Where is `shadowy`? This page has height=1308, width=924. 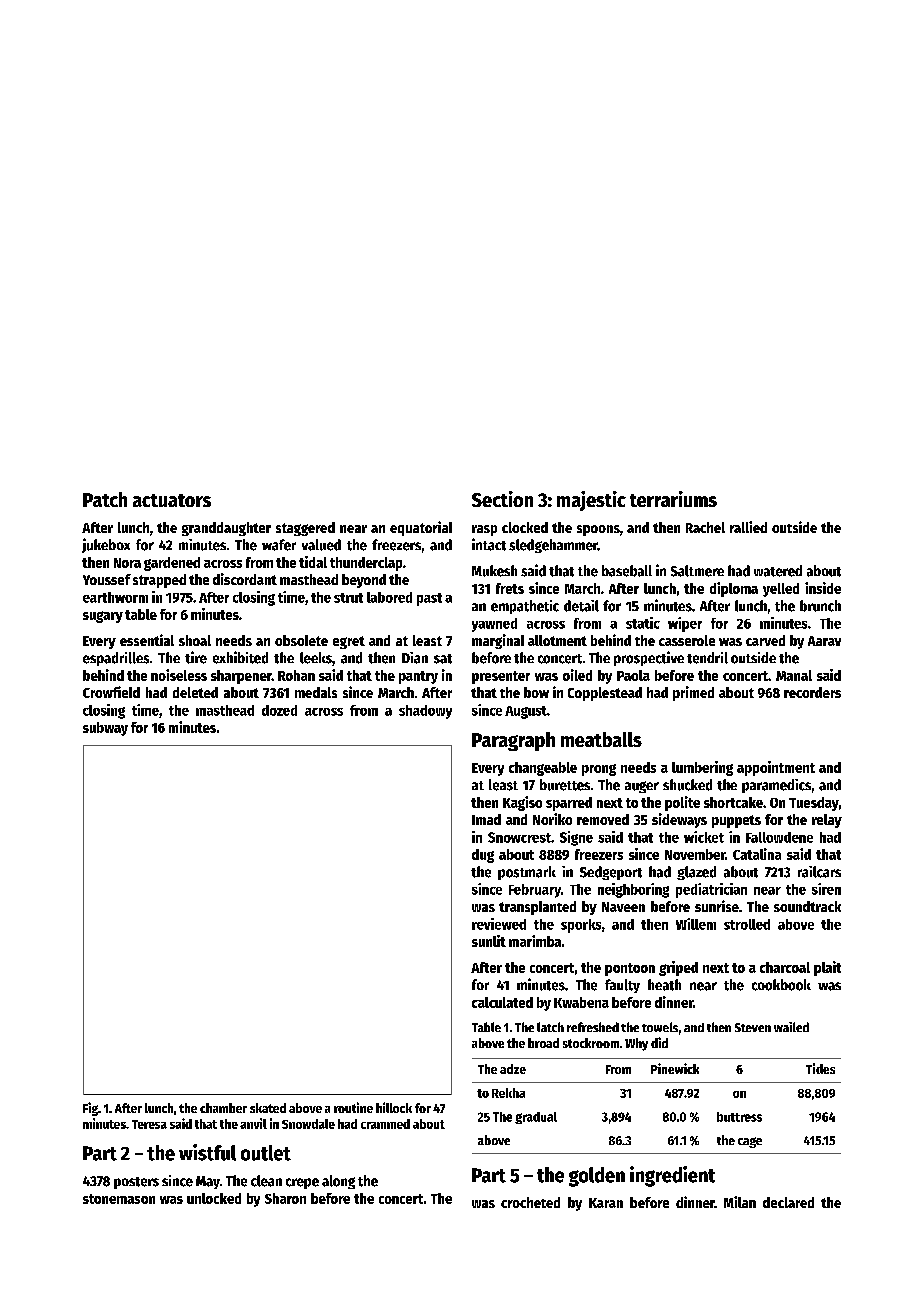
shadowy is located at coordinates (425, 712).
